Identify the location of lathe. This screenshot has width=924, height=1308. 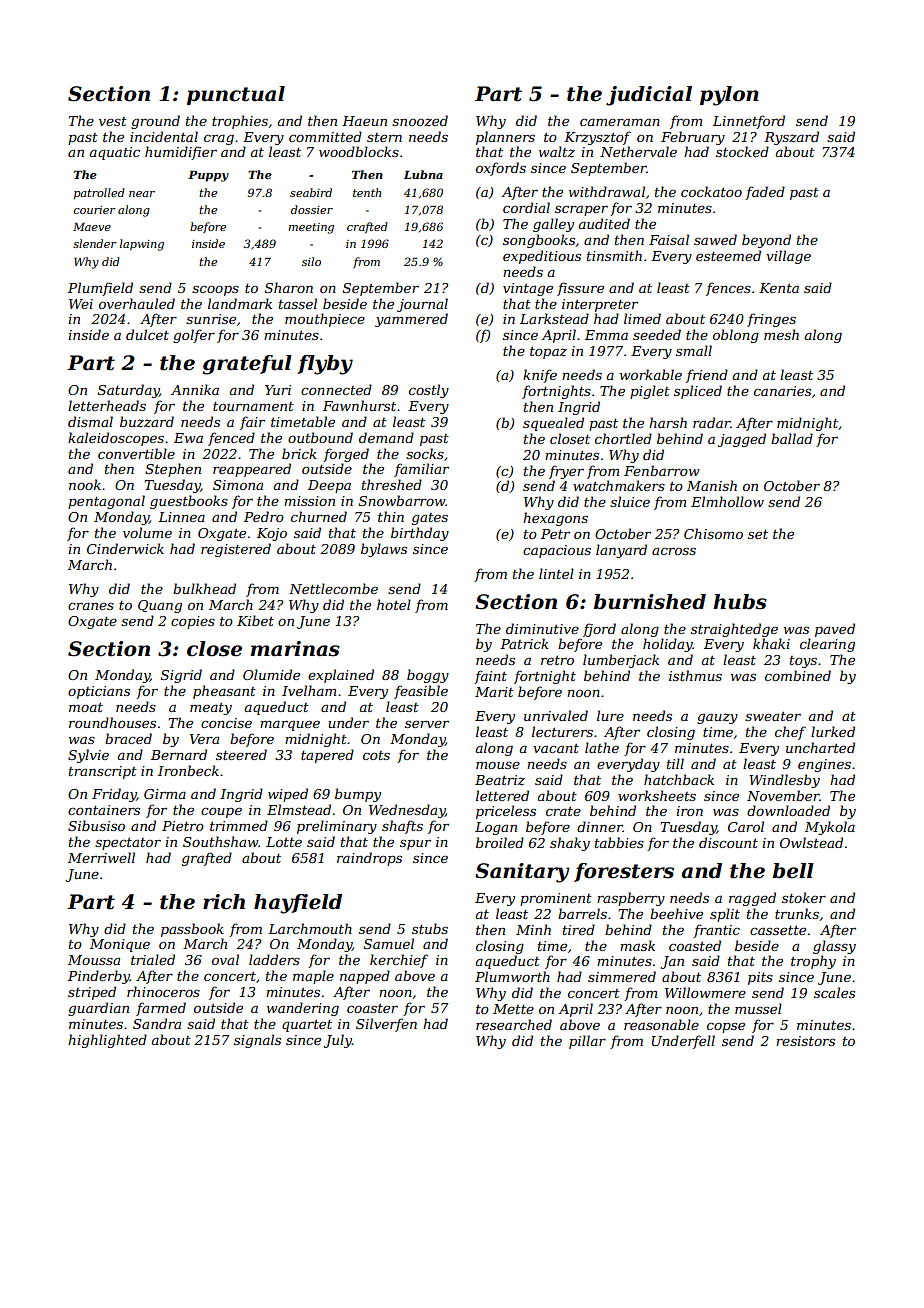
(602, 747).
